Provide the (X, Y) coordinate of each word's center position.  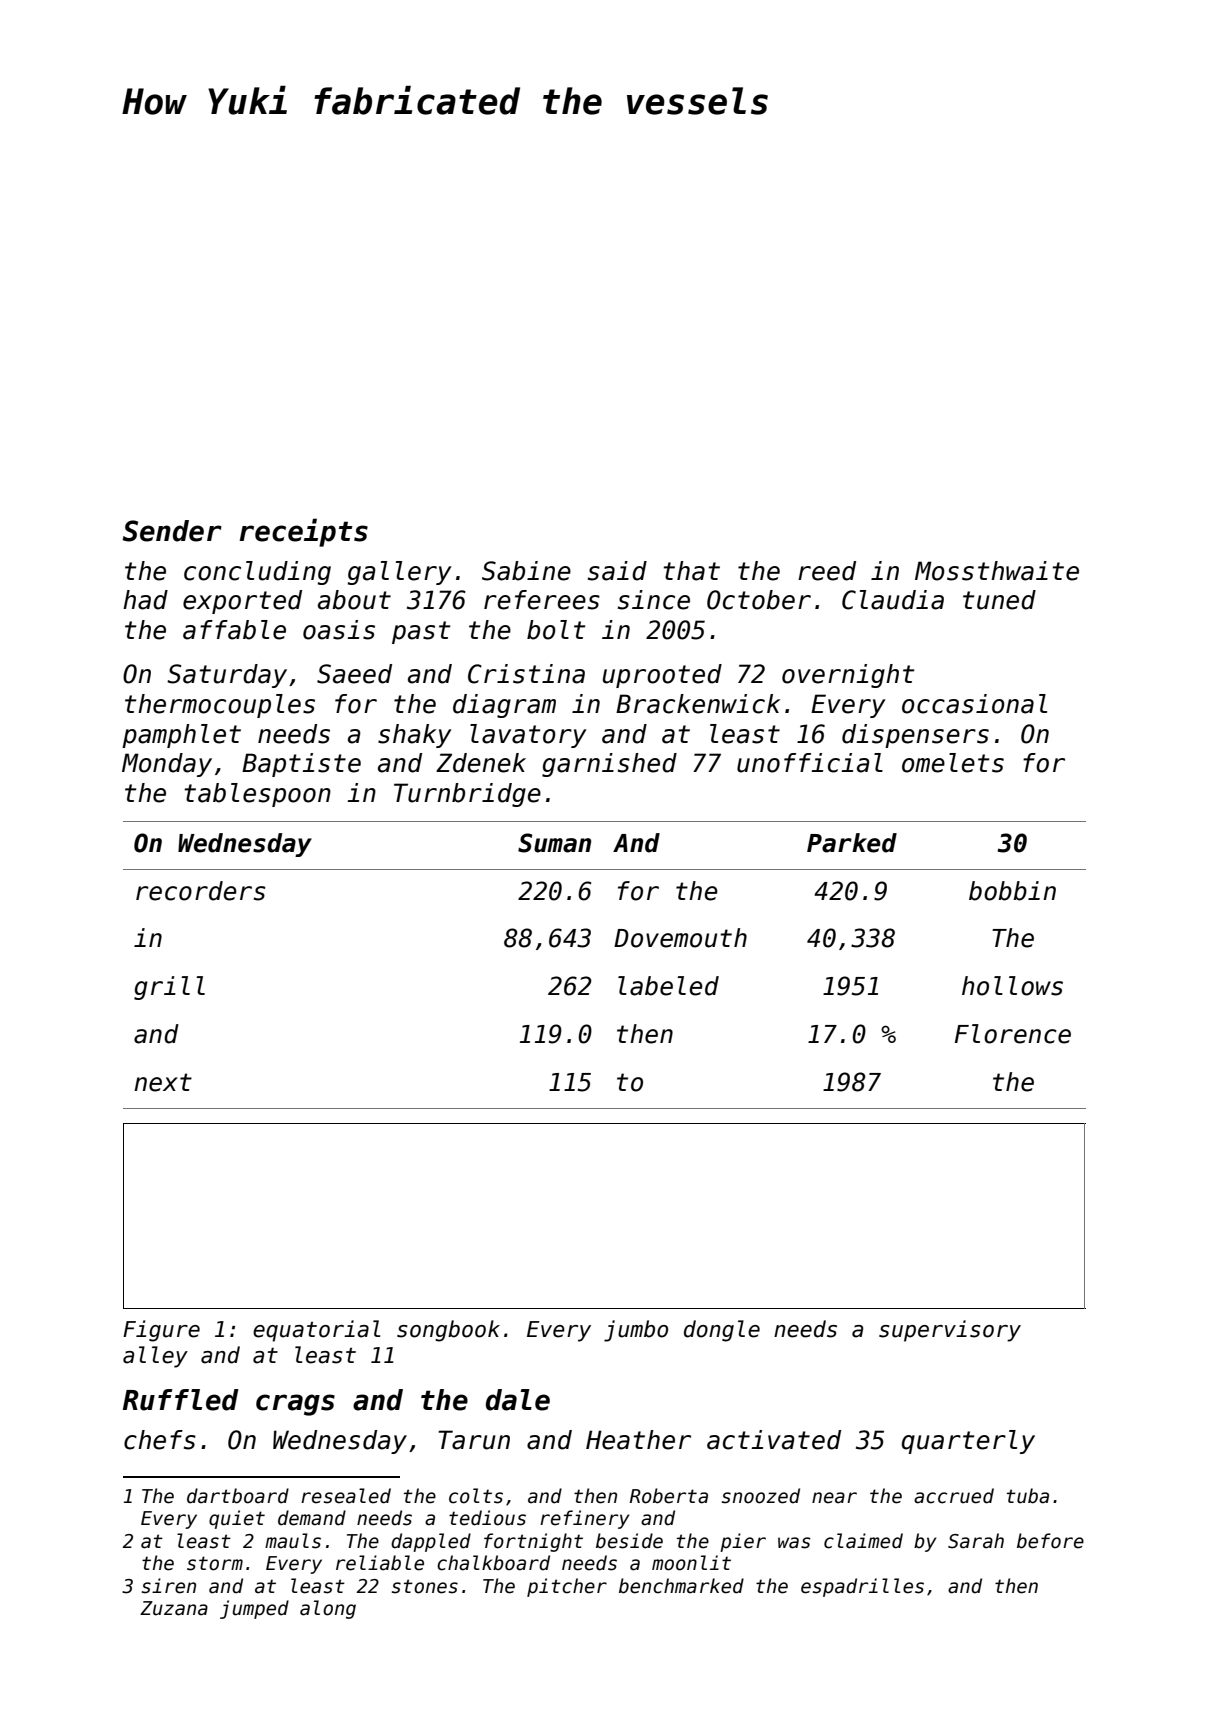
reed (827, 571)
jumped (254, 1609)
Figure (161, 1331)
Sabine (526, 571)
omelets (953, 763)
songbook (448, 1331)
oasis (339, 630)
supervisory (950, 1331)
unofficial (810, 763)
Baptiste (301, 765)
